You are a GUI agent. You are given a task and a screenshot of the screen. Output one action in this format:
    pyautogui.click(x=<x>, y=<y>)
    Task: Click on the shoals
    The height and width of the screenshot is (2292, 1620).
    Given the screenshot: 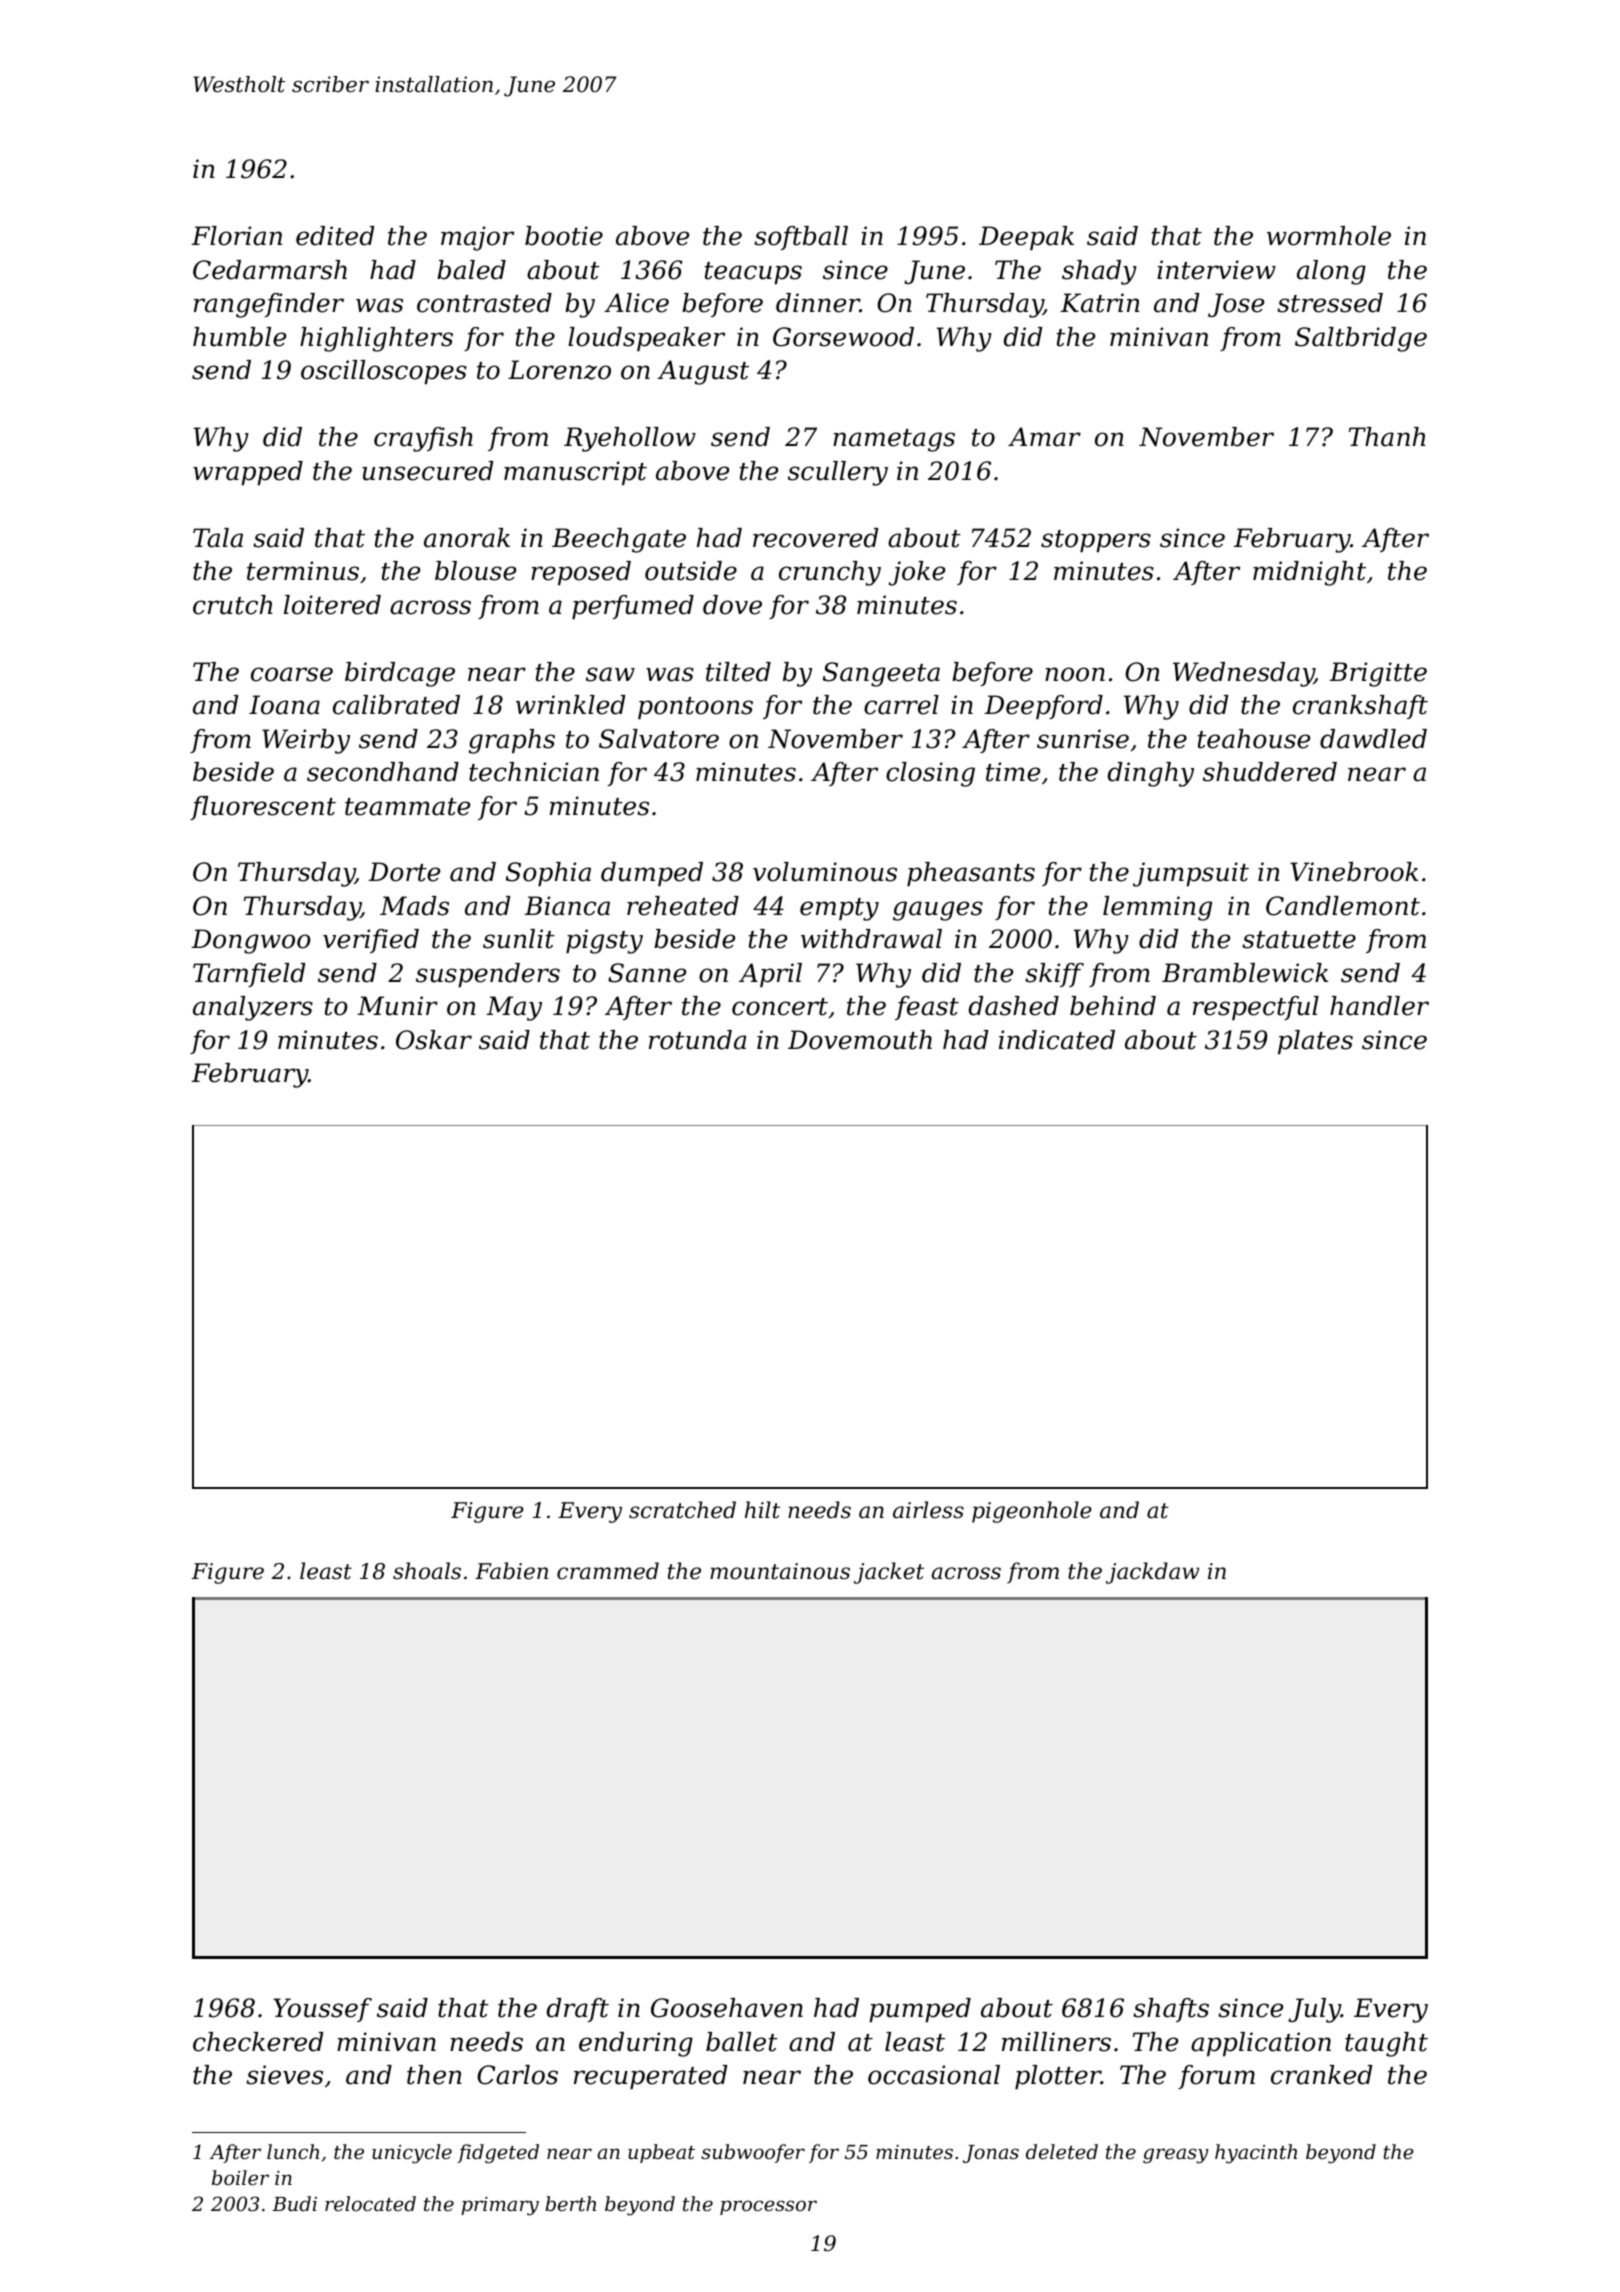 What is the action you would take?
    pyautogui.click(x=427, y=1571)
